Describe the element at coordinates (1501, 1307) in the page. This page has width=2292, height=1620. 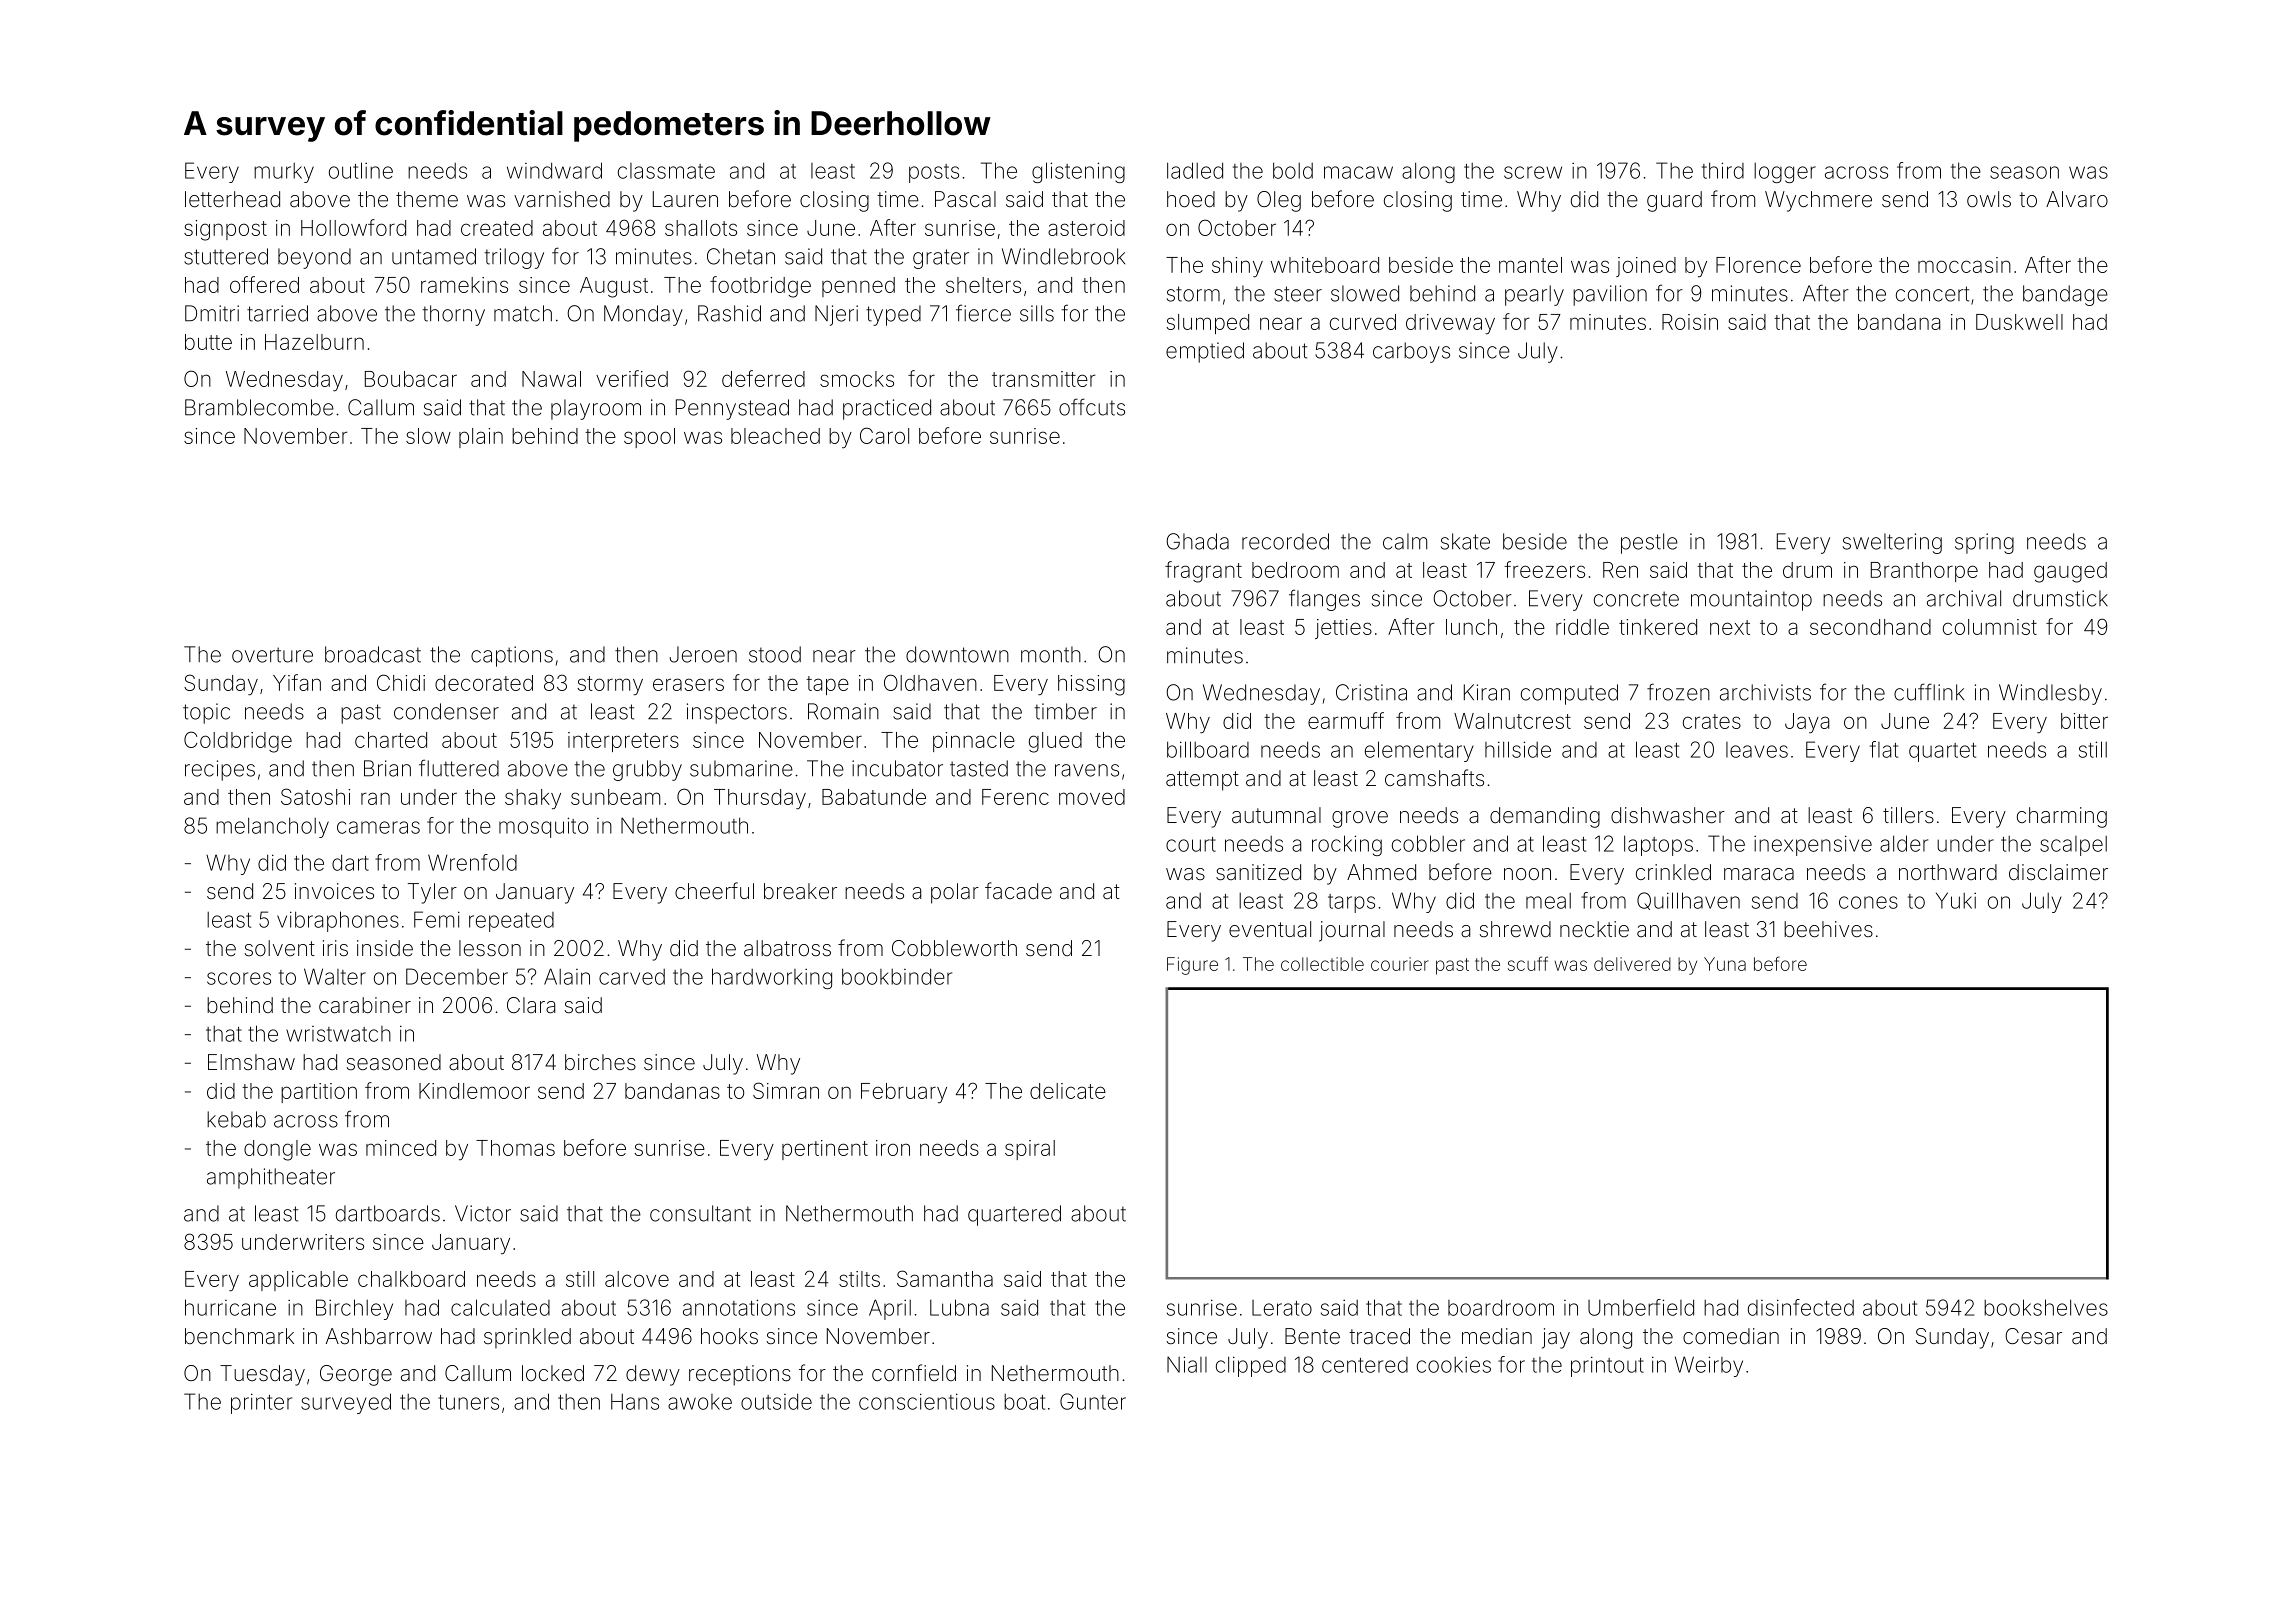
I see `boardroom` at that location.
